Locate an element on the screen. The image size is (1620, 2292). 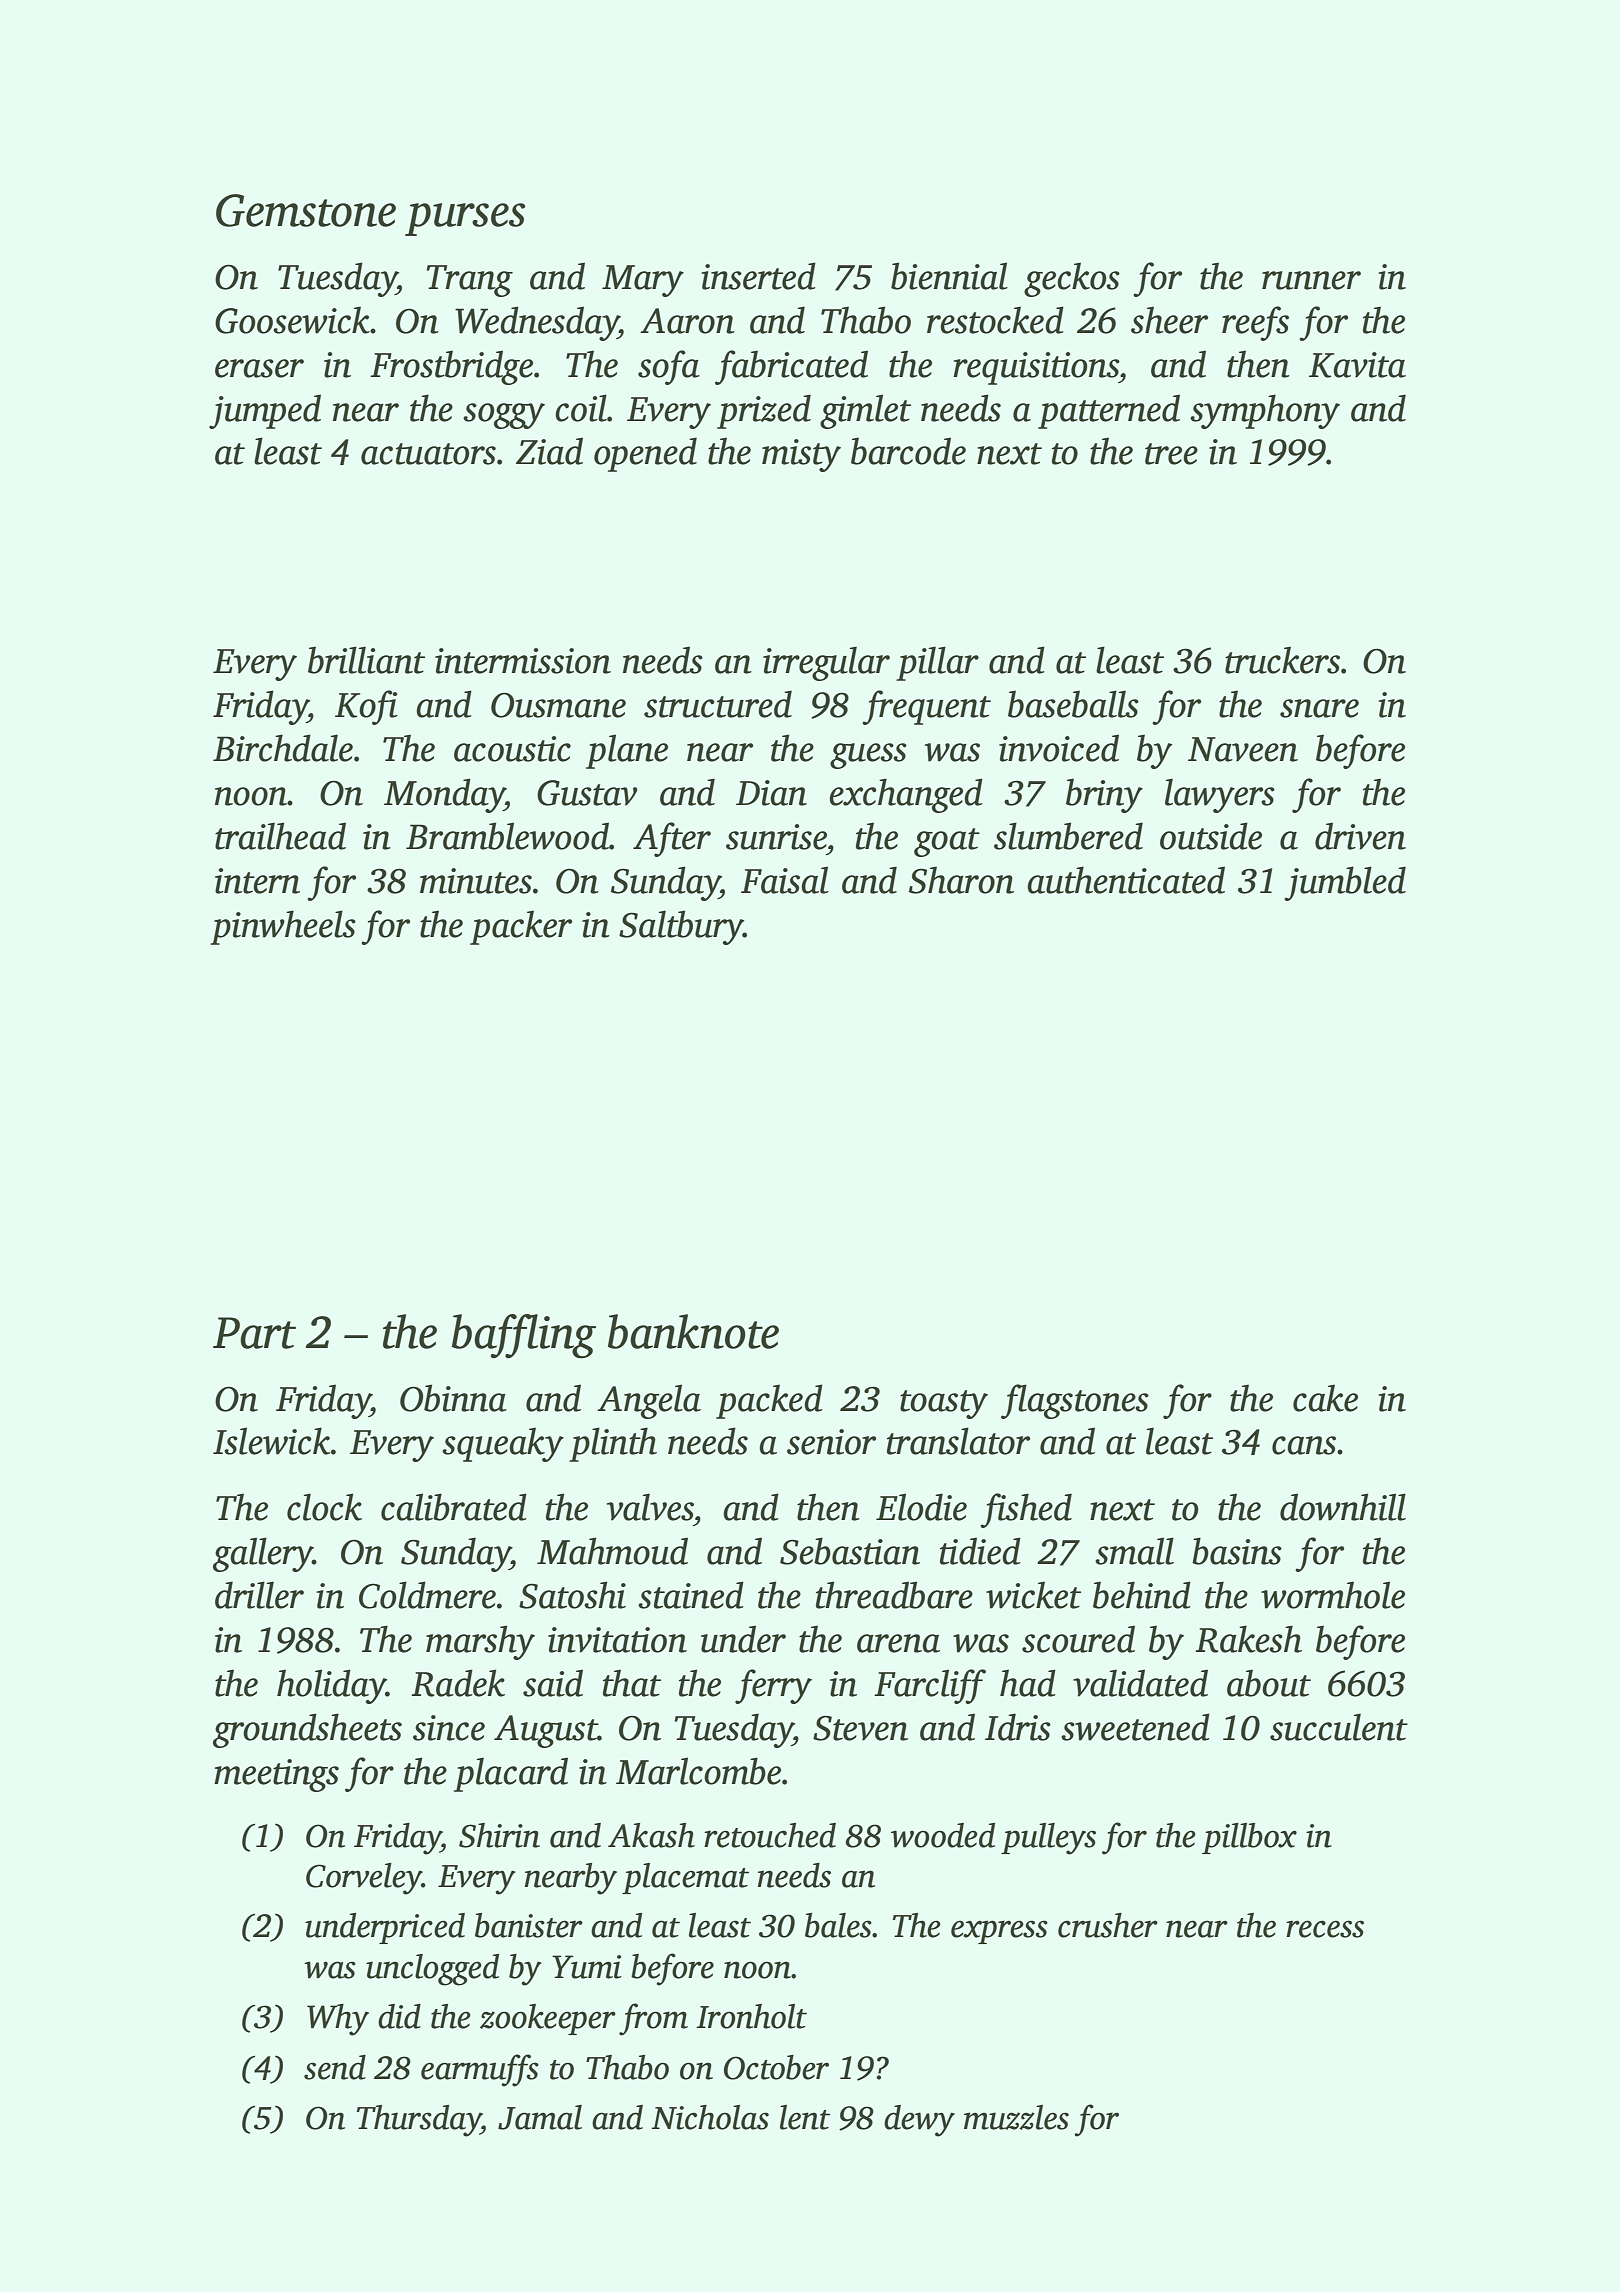
Gemstone is located at coordinates (306, 210).
